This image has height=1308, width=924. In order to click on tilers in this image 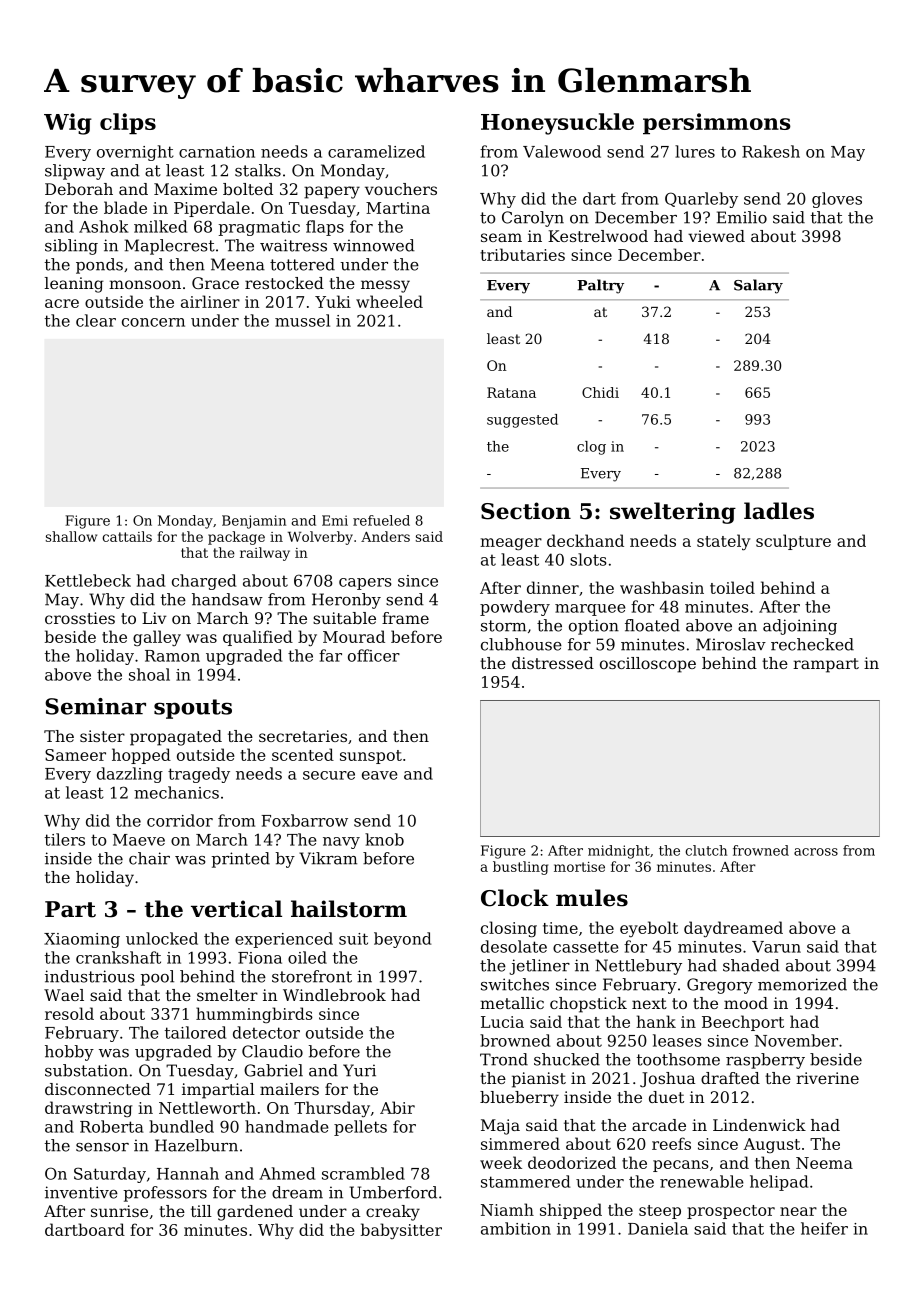, I will do `click(65, 839)`.
